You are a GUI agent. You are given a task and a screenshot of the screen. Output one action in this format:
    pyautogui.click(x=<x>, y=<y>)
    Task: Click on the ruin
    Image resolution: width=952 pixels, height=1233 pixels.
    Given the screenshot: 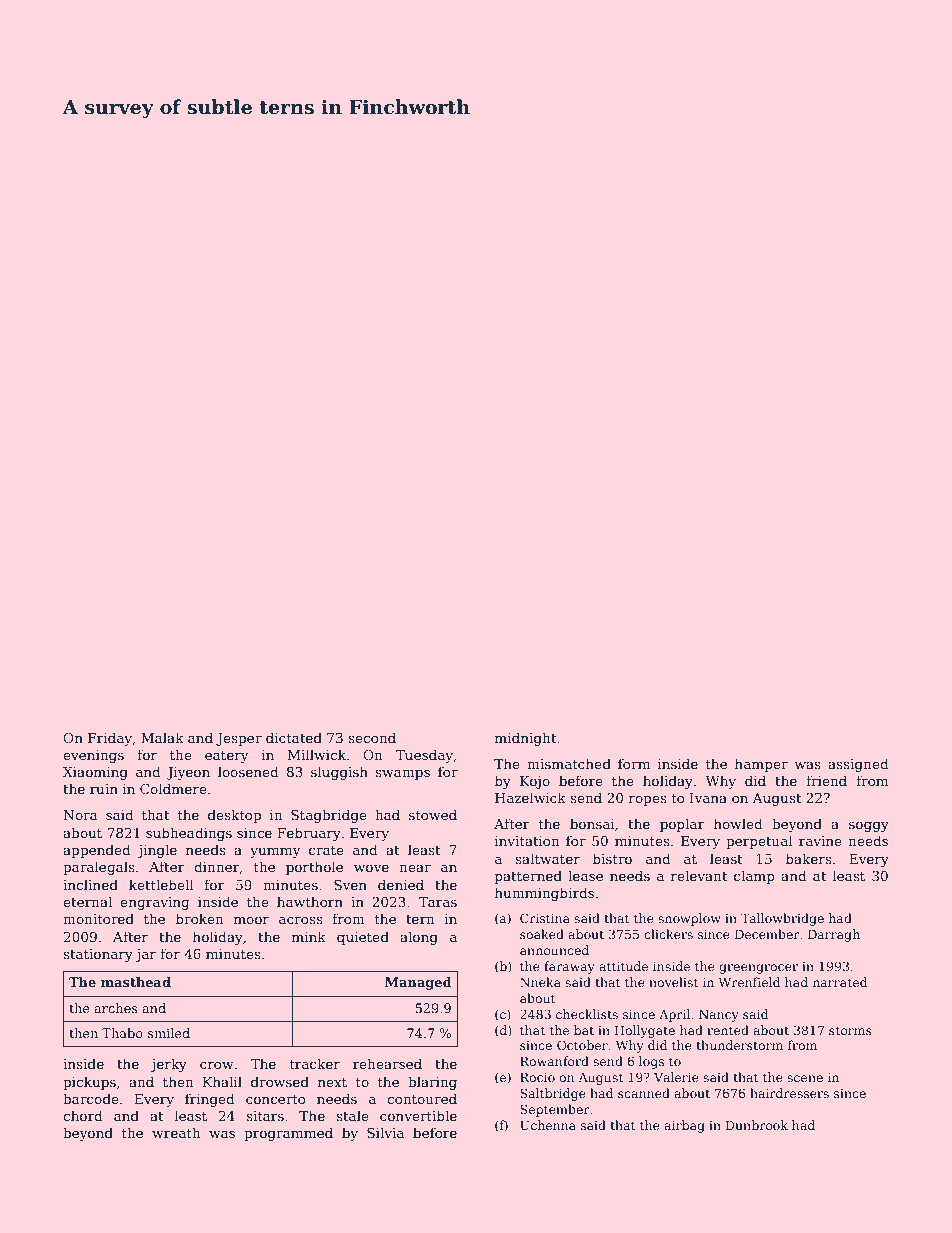 What is the action you would take?
    pyautogui.click(x=104, y=789)
